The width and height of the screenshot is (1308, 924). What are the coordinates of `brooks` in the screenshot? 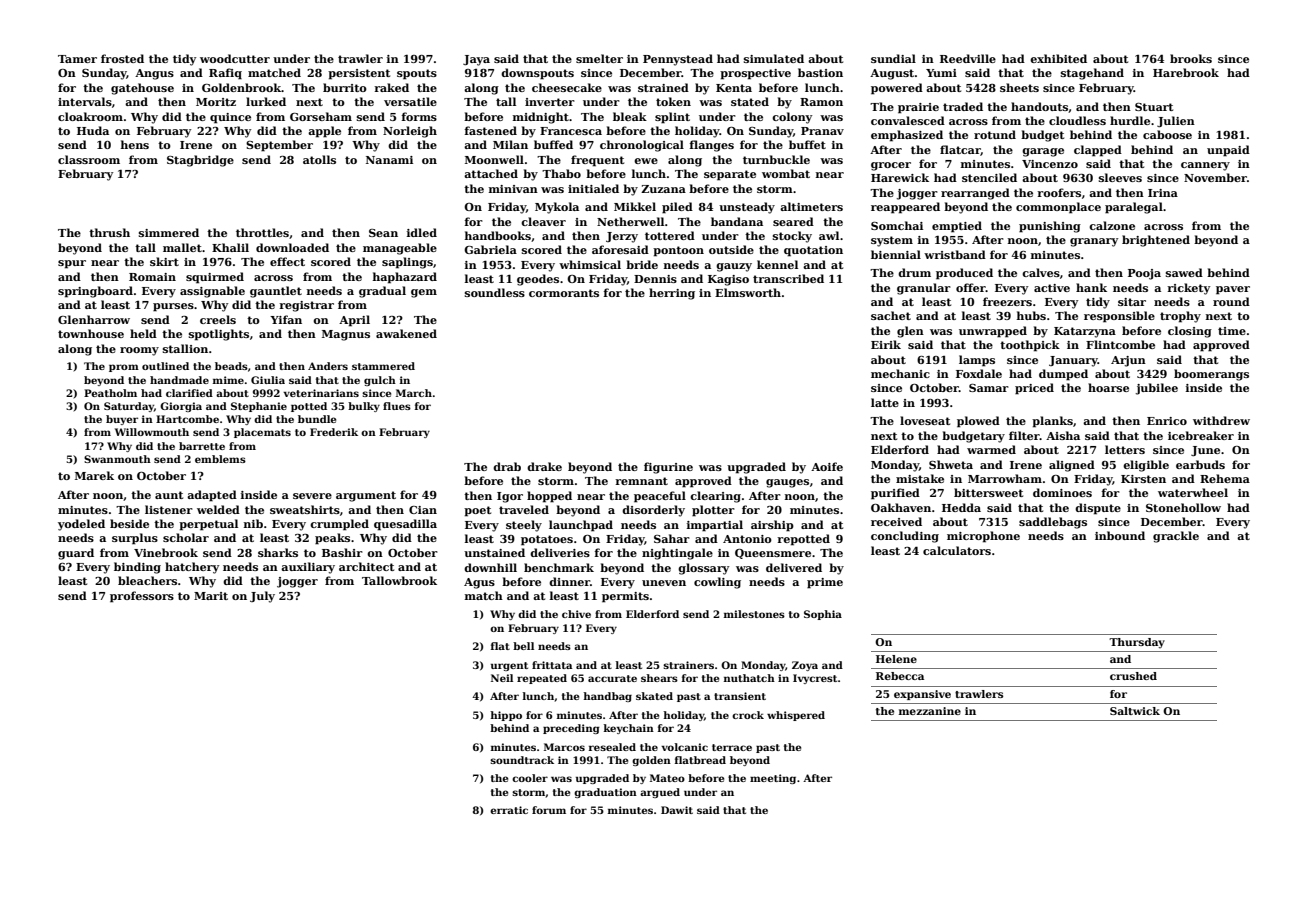 It's located at (1191, 58).
